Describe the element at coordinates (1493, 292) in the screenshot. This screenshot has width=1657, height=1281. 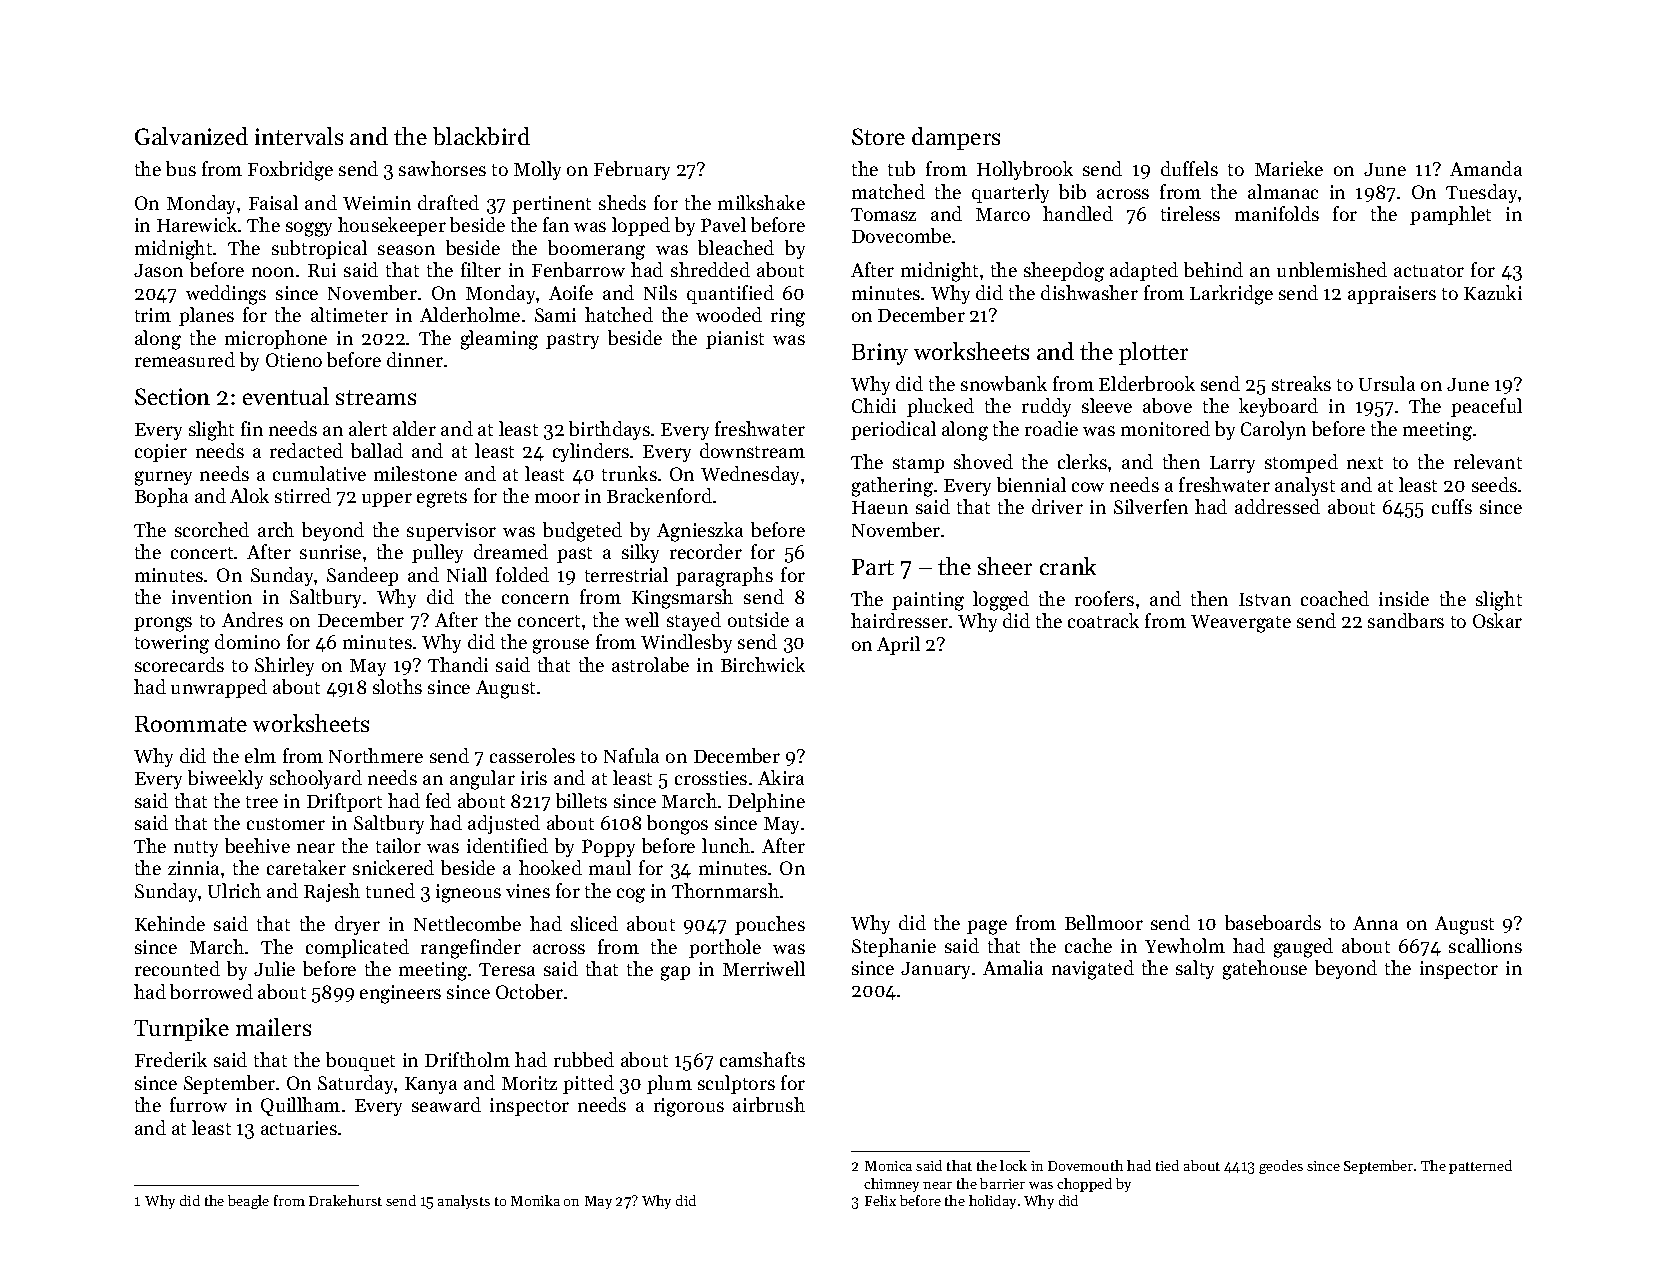
I see `Kazuki` at that location.
